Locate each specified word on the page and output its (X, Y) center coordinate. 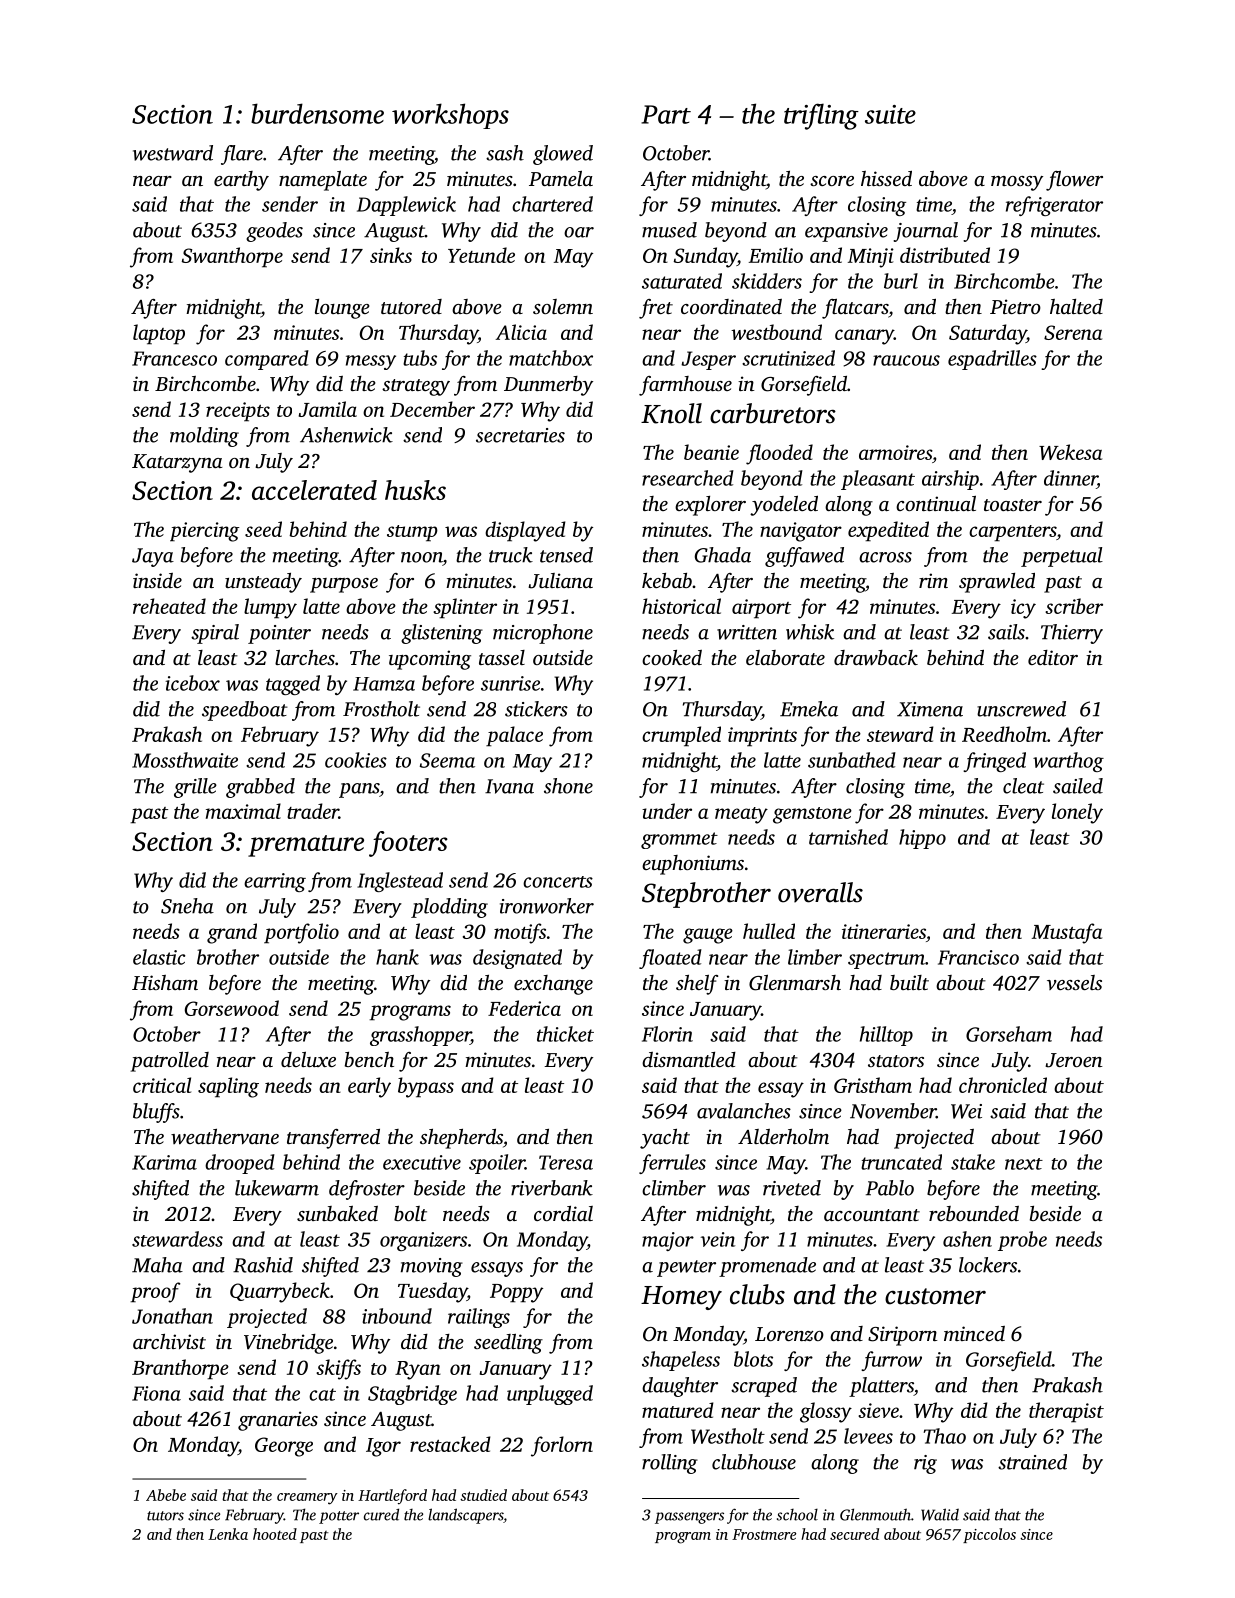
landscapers (466, 1516)
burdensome (317, 113)
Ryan (418, 1370)
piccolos (989, 1535)
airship (950, 480)
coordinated (731, 306)
